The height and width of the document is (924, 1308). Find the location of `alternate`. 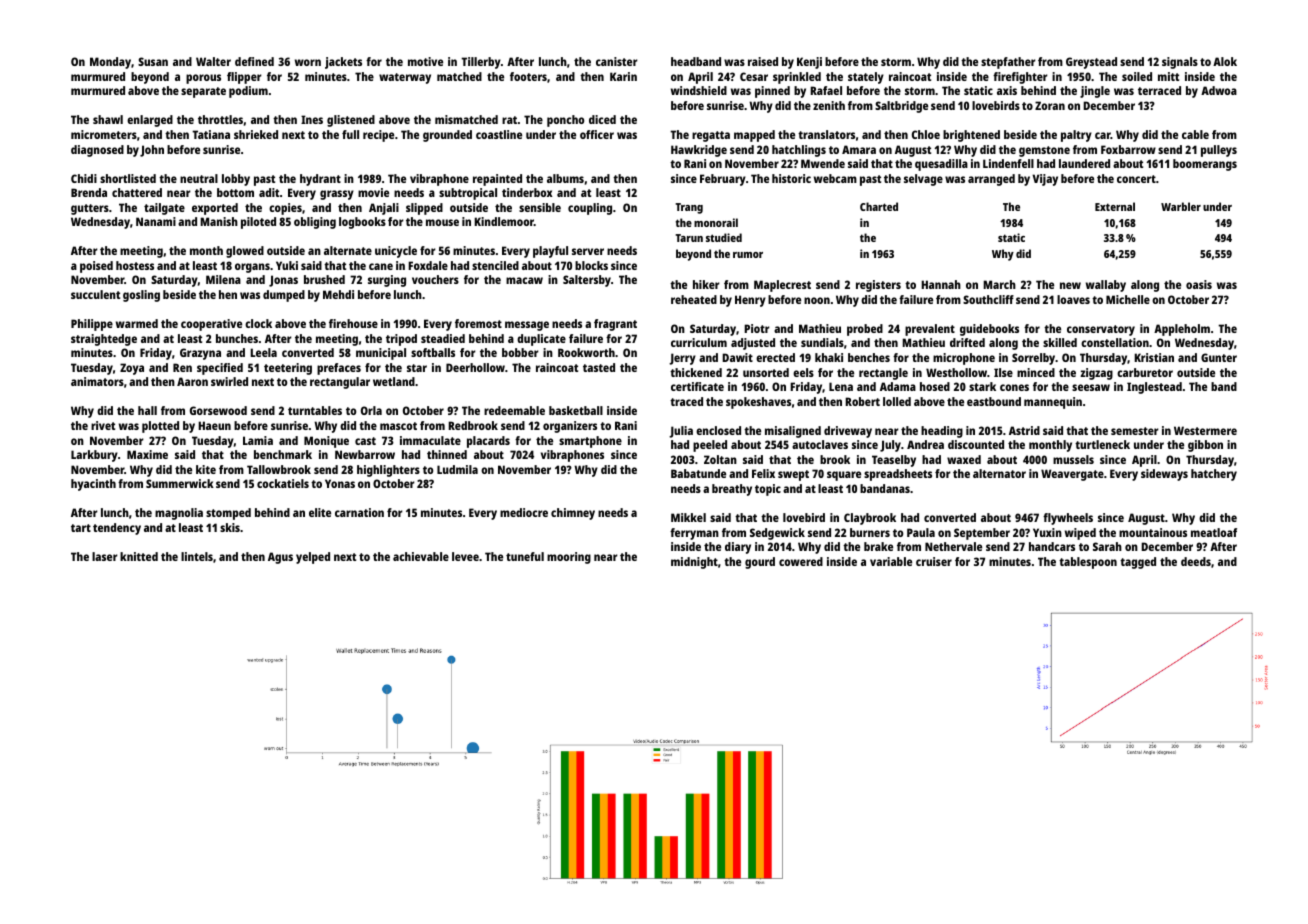

alternate is located at coordinates (348, 250).
